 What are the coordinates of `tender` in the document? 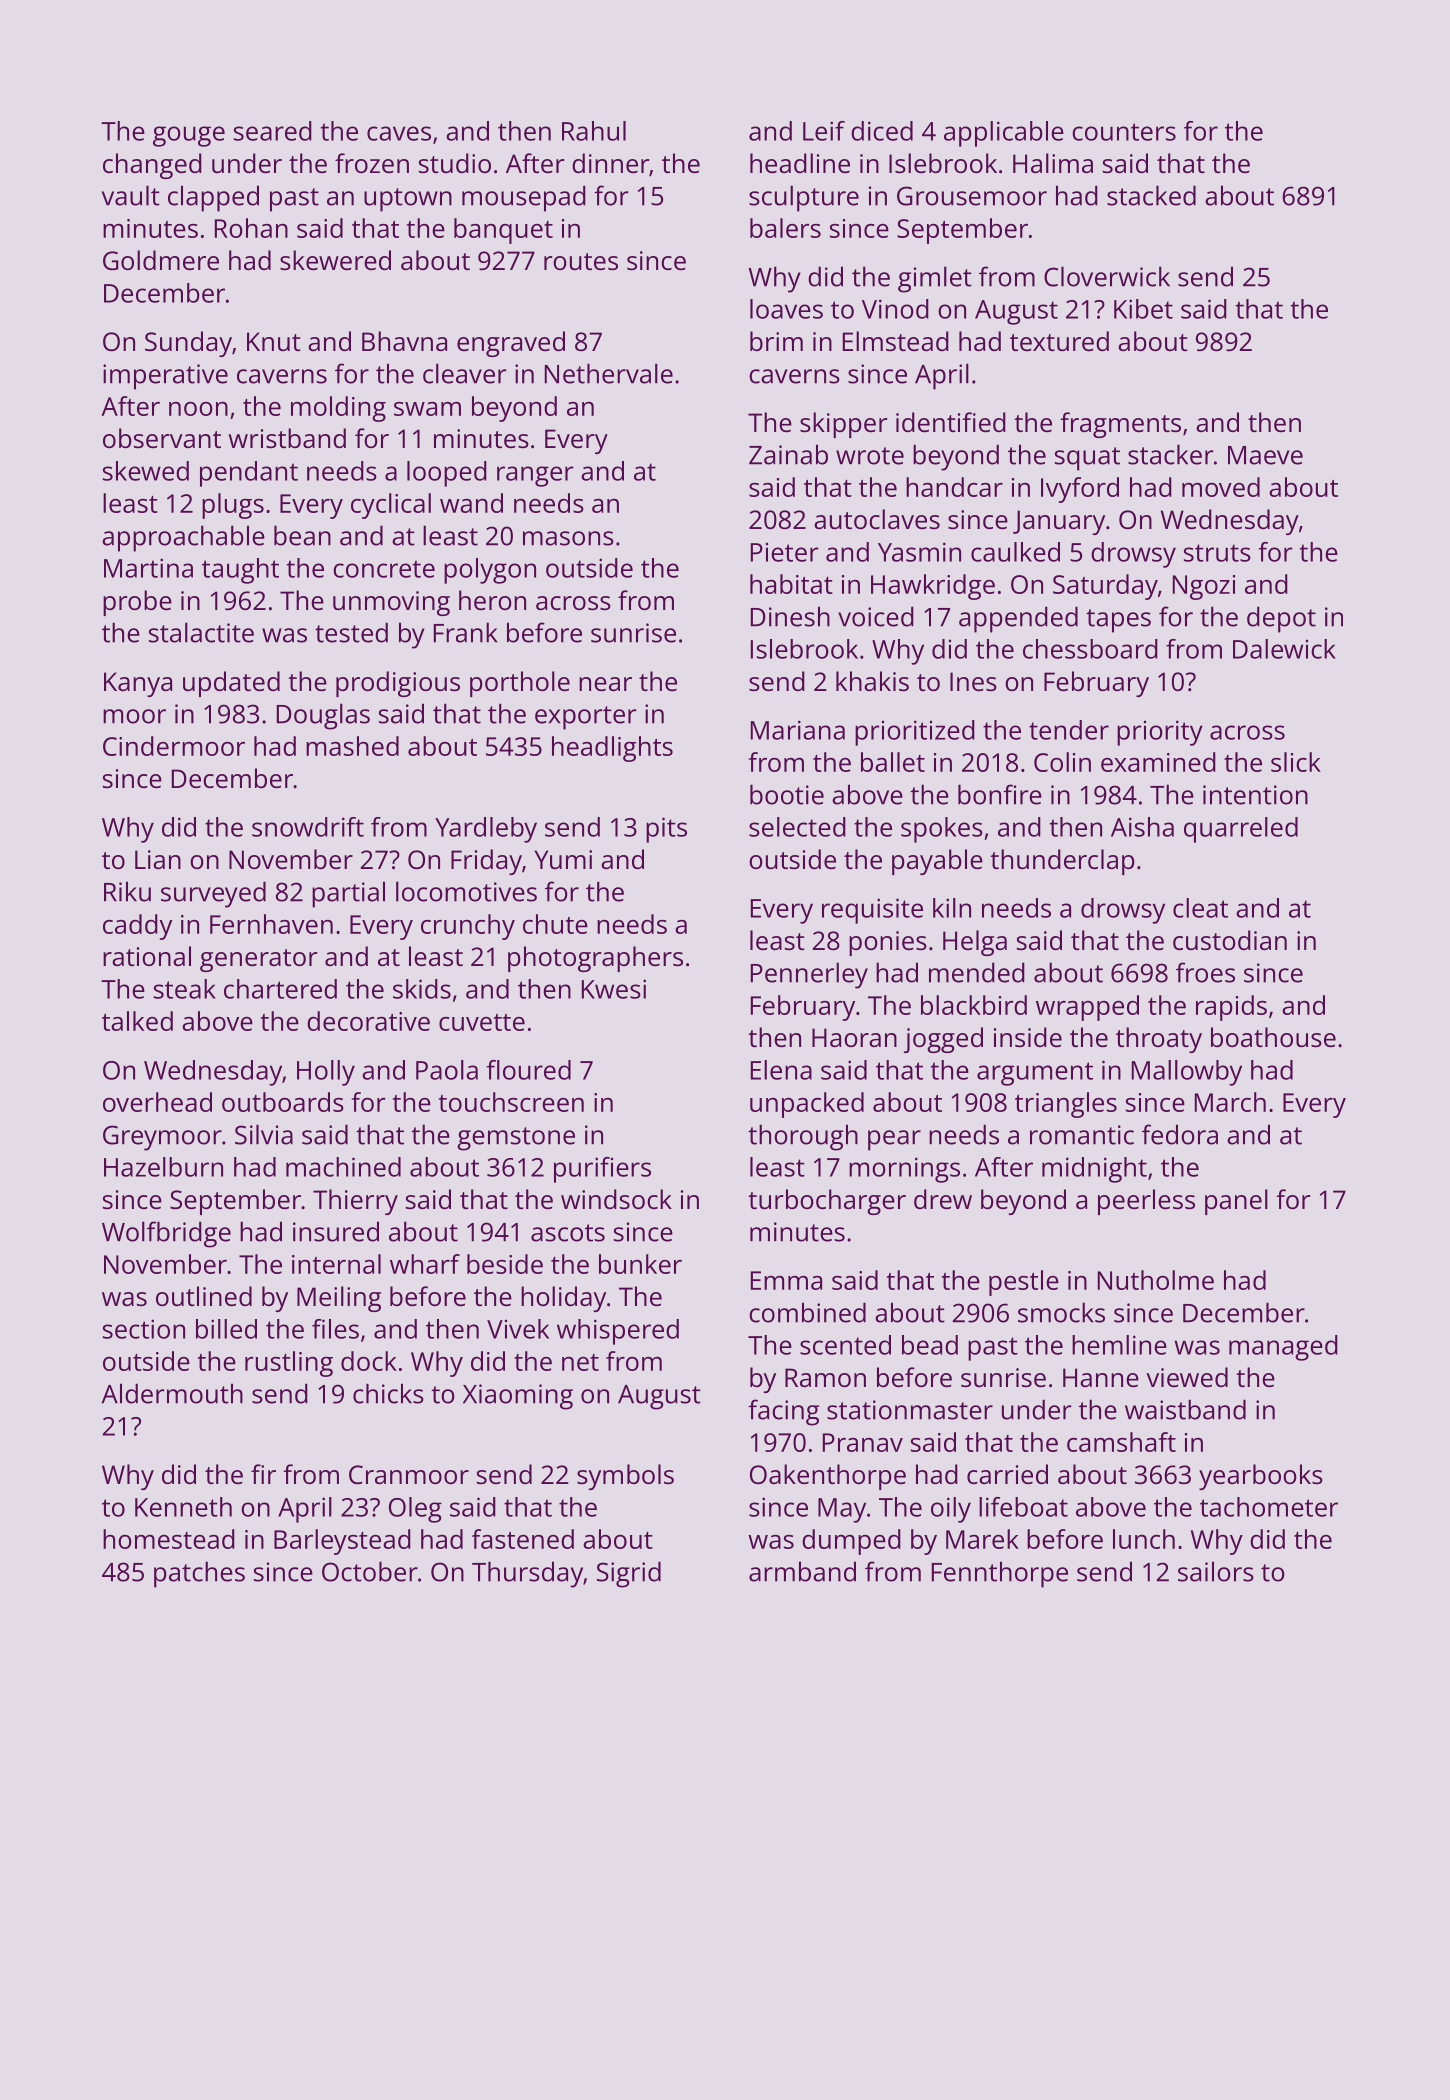 It's located at (1069, 730).
